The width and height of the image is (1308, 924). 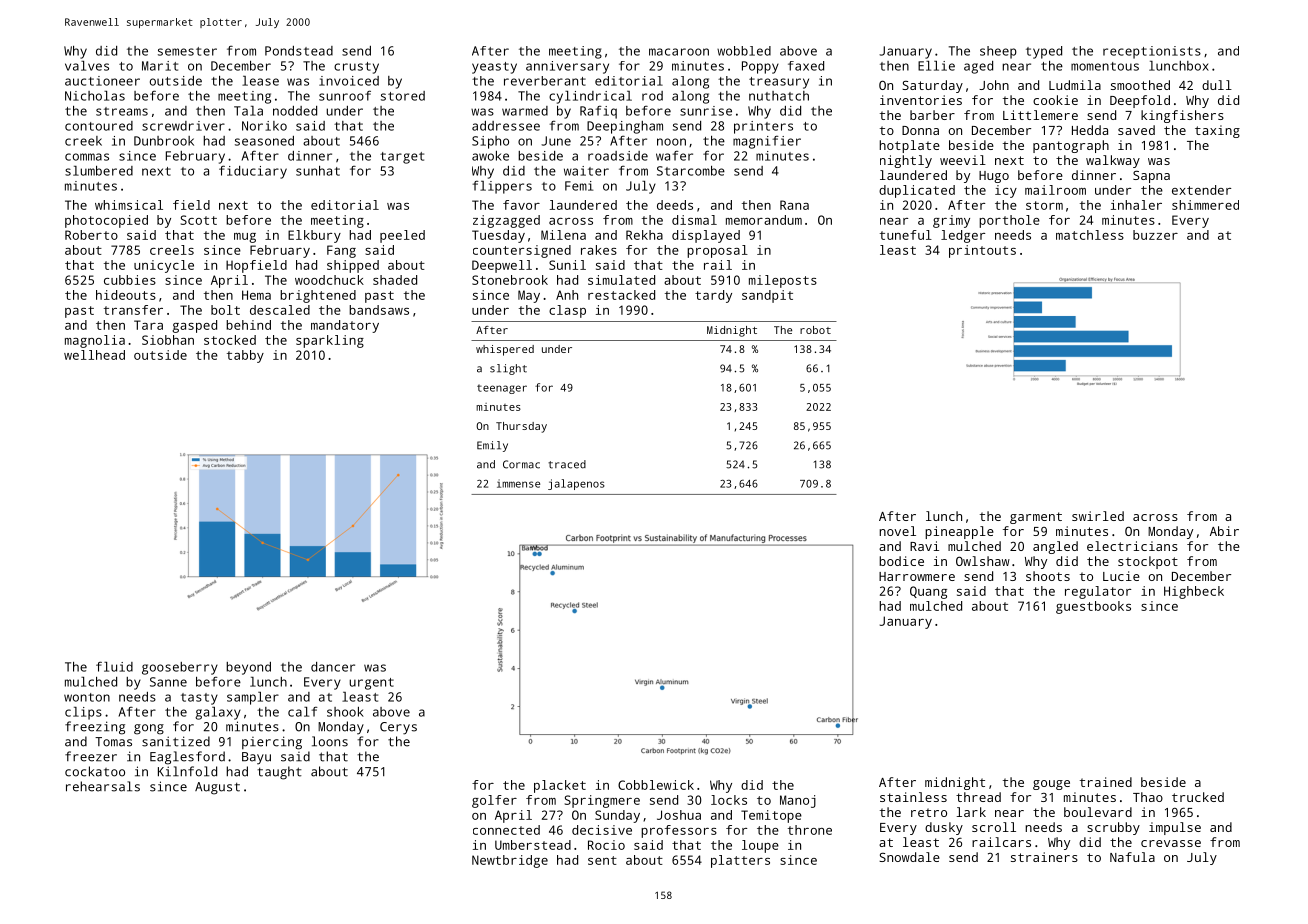 What do you see at coordinates (187, 51) in the image?
I see `semester` at bounding box center [187, 51].
